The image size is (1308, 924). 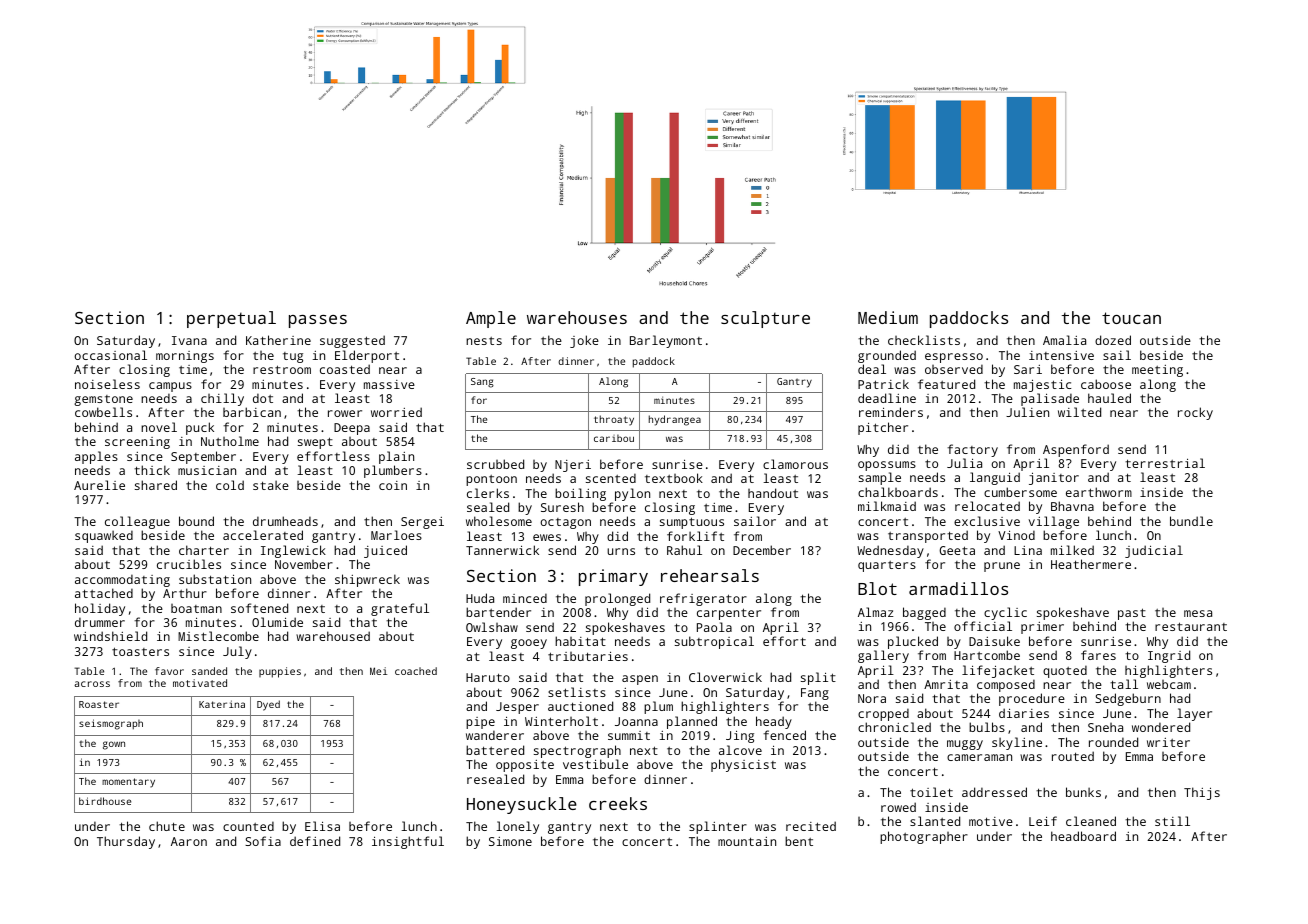 I want to click on muggy, so click(x=965, y=745).
